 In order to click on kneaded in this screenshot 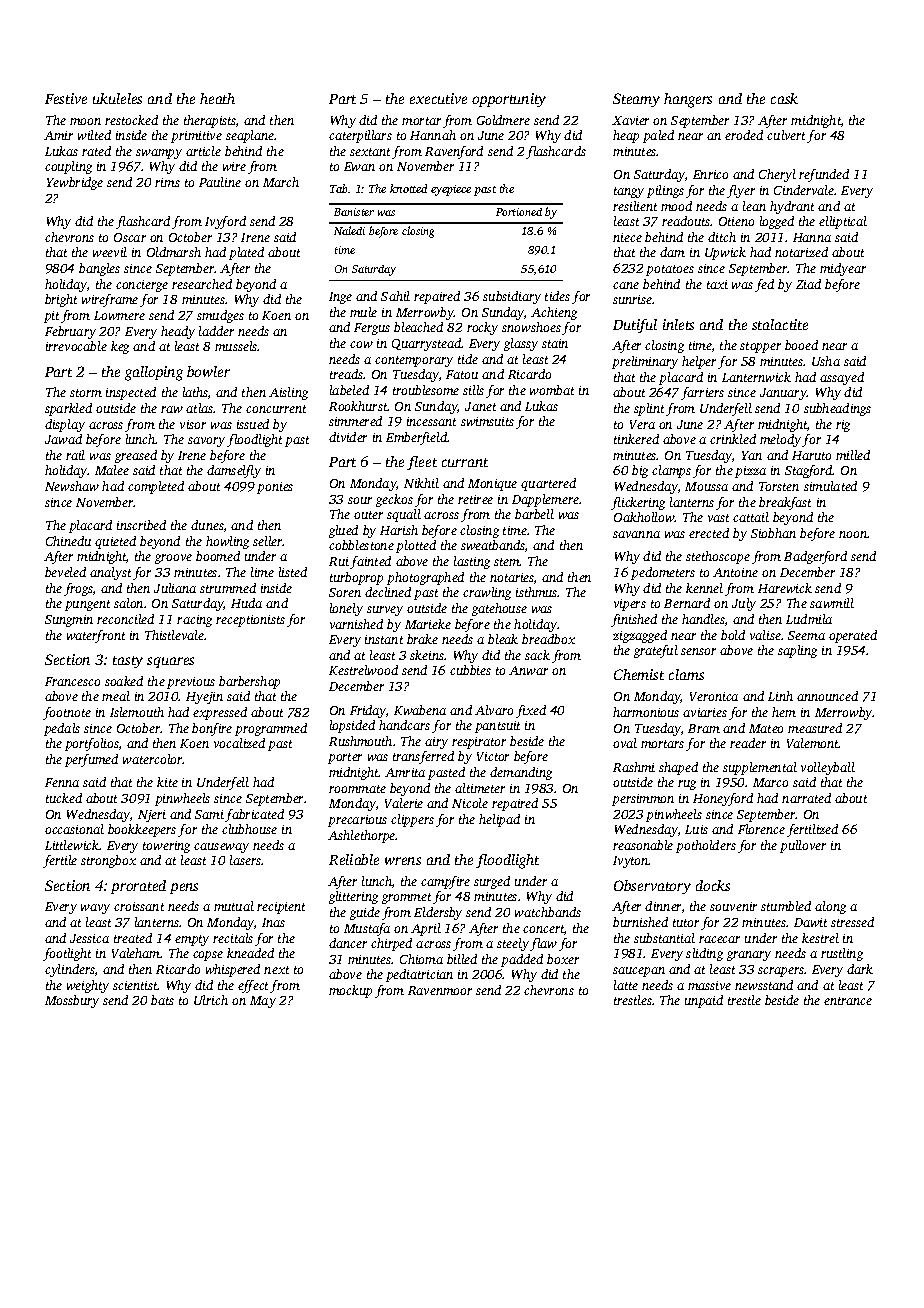, I will do `click(250, 953)`.
